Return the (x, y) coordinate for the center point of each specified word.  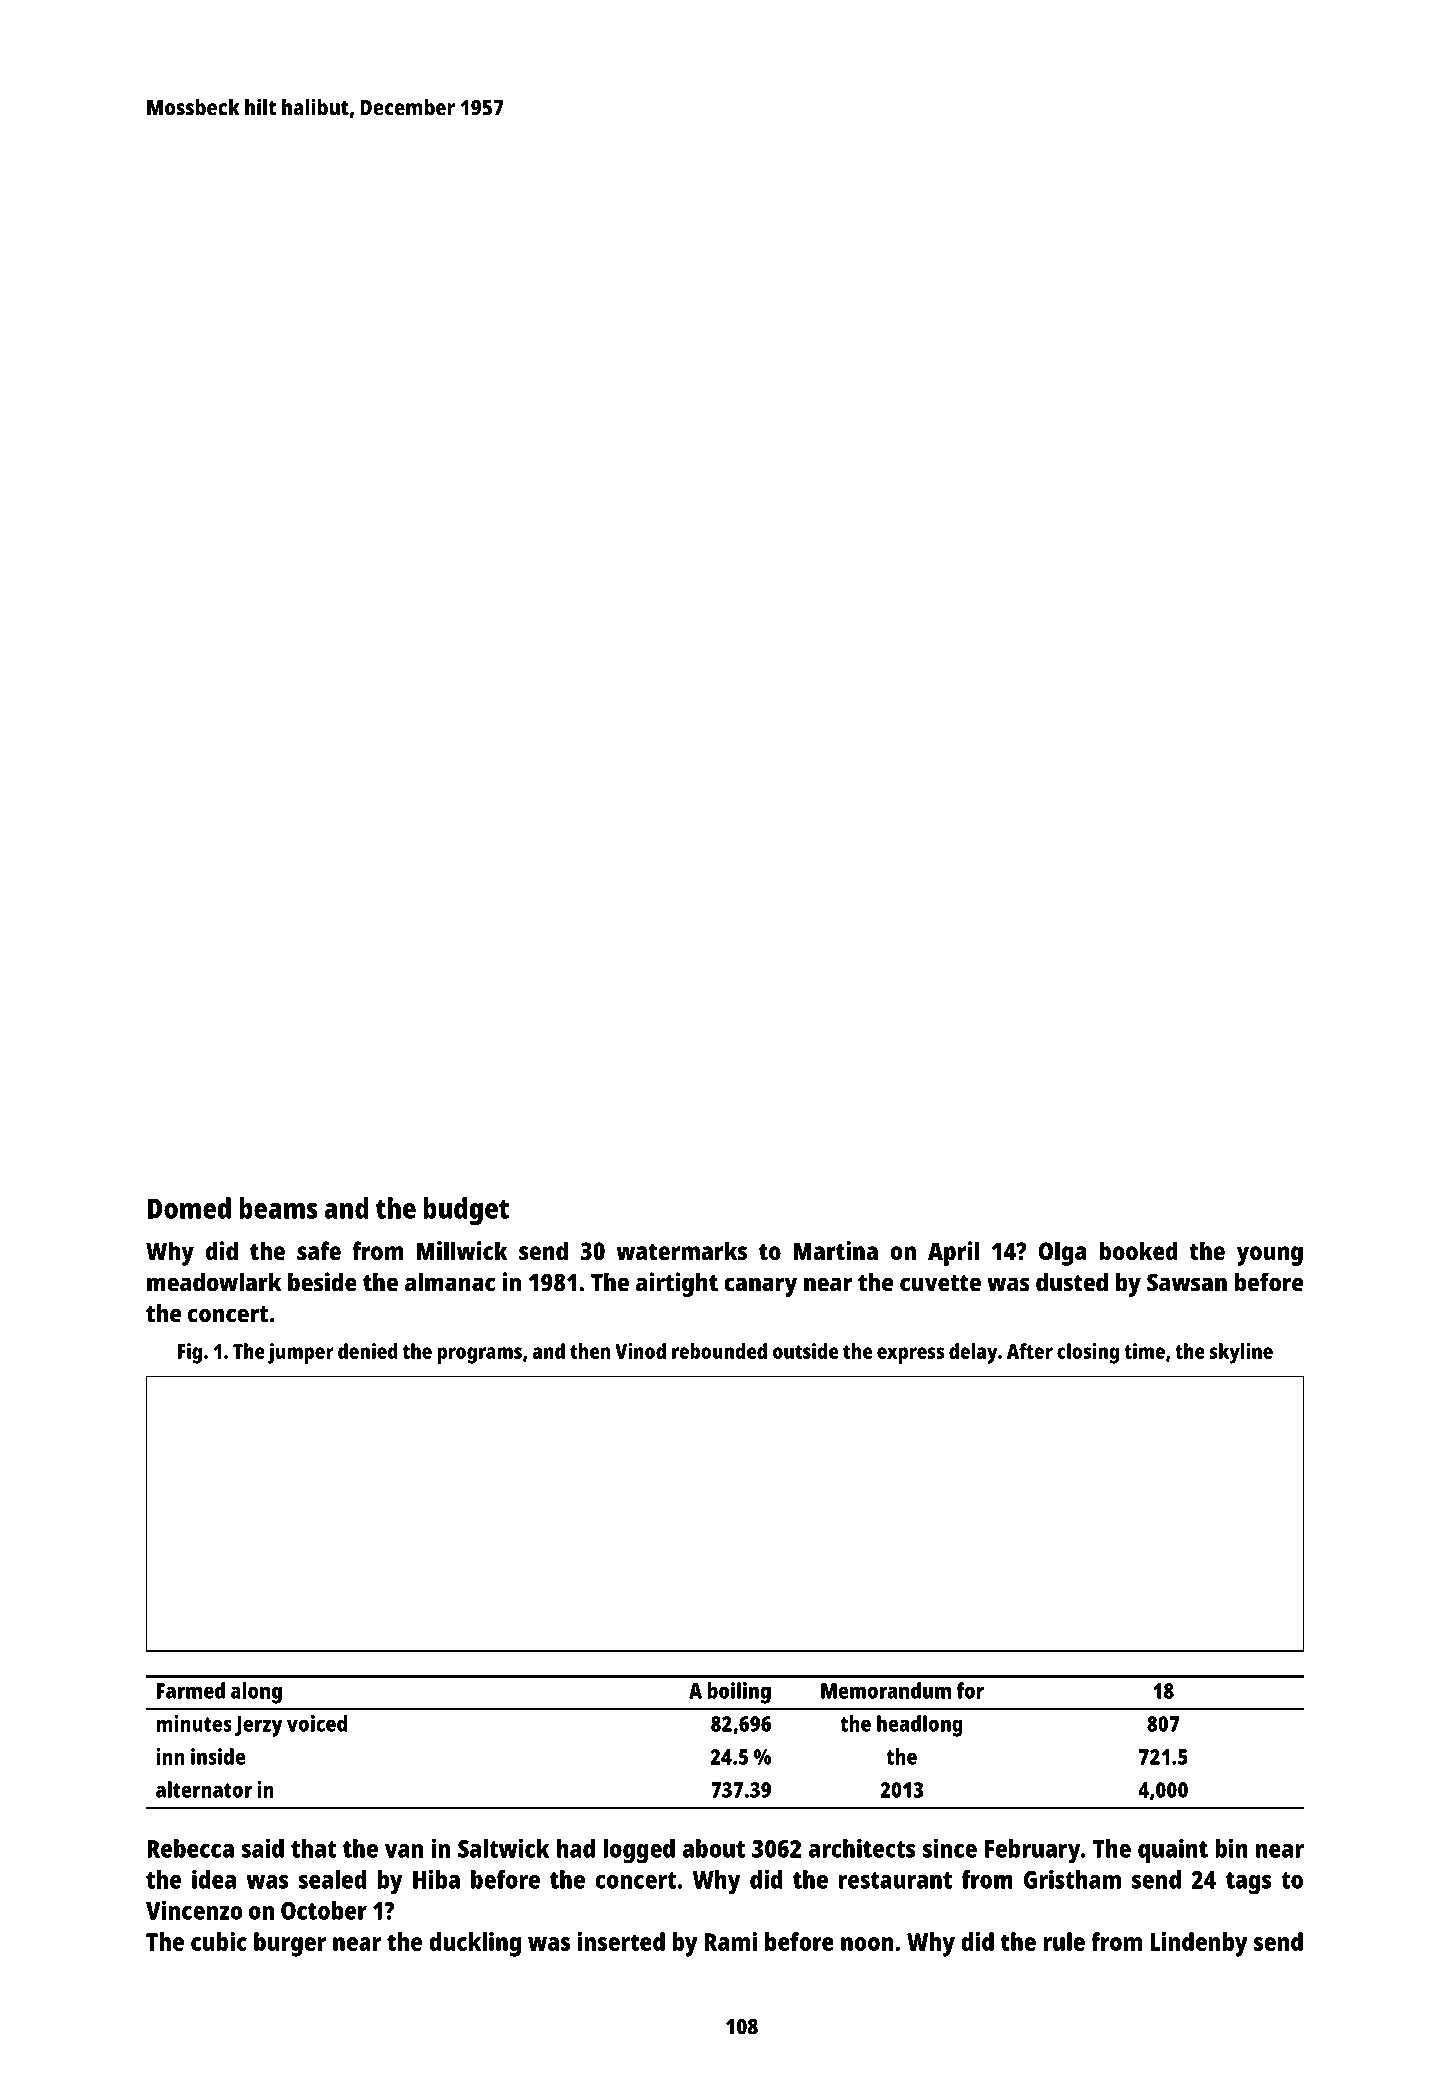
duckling (475, 1944)
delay (973, 1353)
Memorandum (886, 1690)
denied (368, 1351)
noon (867, 1944)
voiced (317, 1723)
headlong (920, 1726)
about (713, 1848)
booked (1138, 1250)
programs (479, 1355)
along (256, 1693)
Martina (836, 1250)
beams (278, 1208)
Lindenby (1199, 1944)
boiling (739, 1693)
